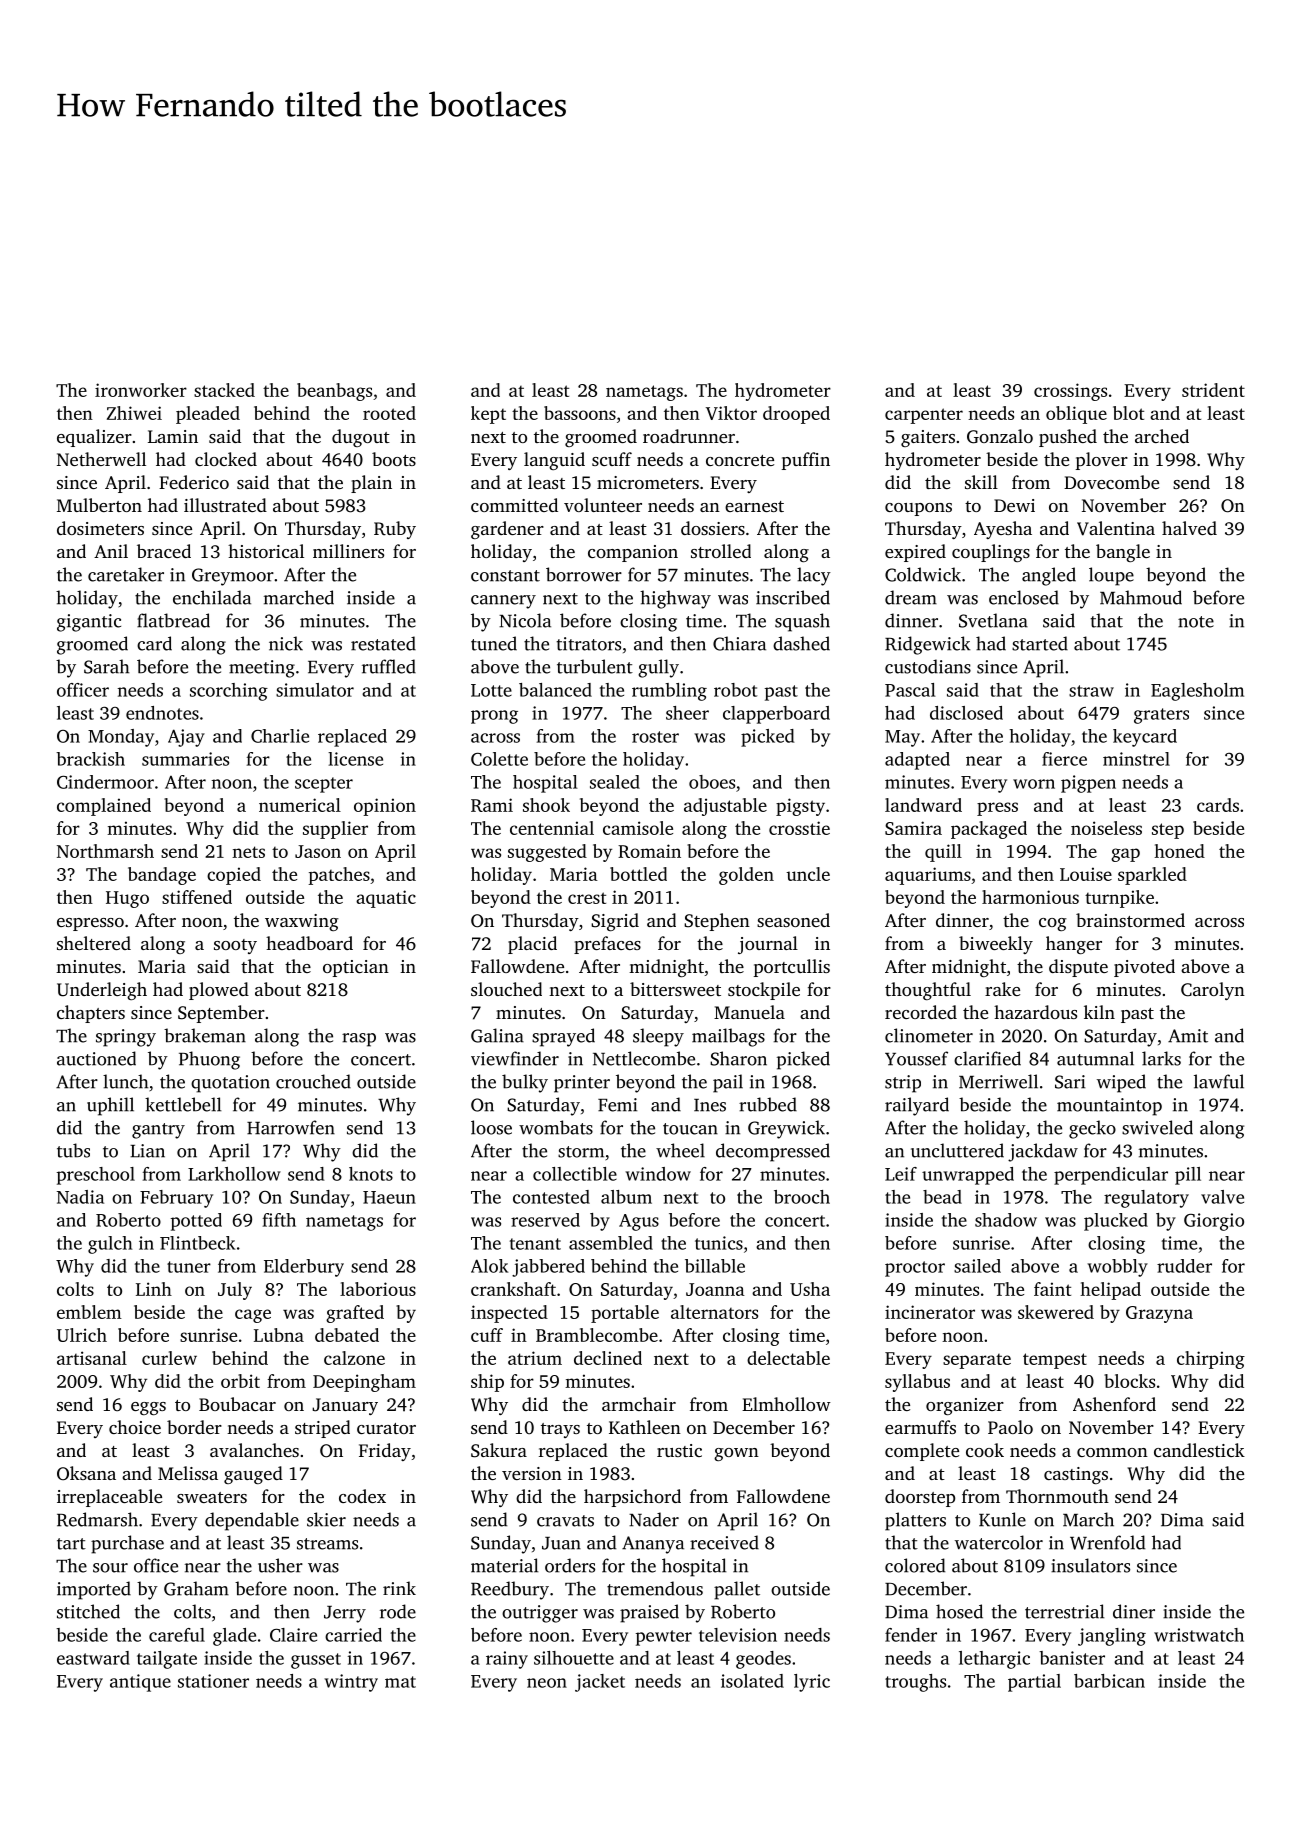 The width and height of the document is (1301, 1841). What do you see at coordinates (127, 899) in the document?
I see `Hugo` at bounding box center [127, 899].
